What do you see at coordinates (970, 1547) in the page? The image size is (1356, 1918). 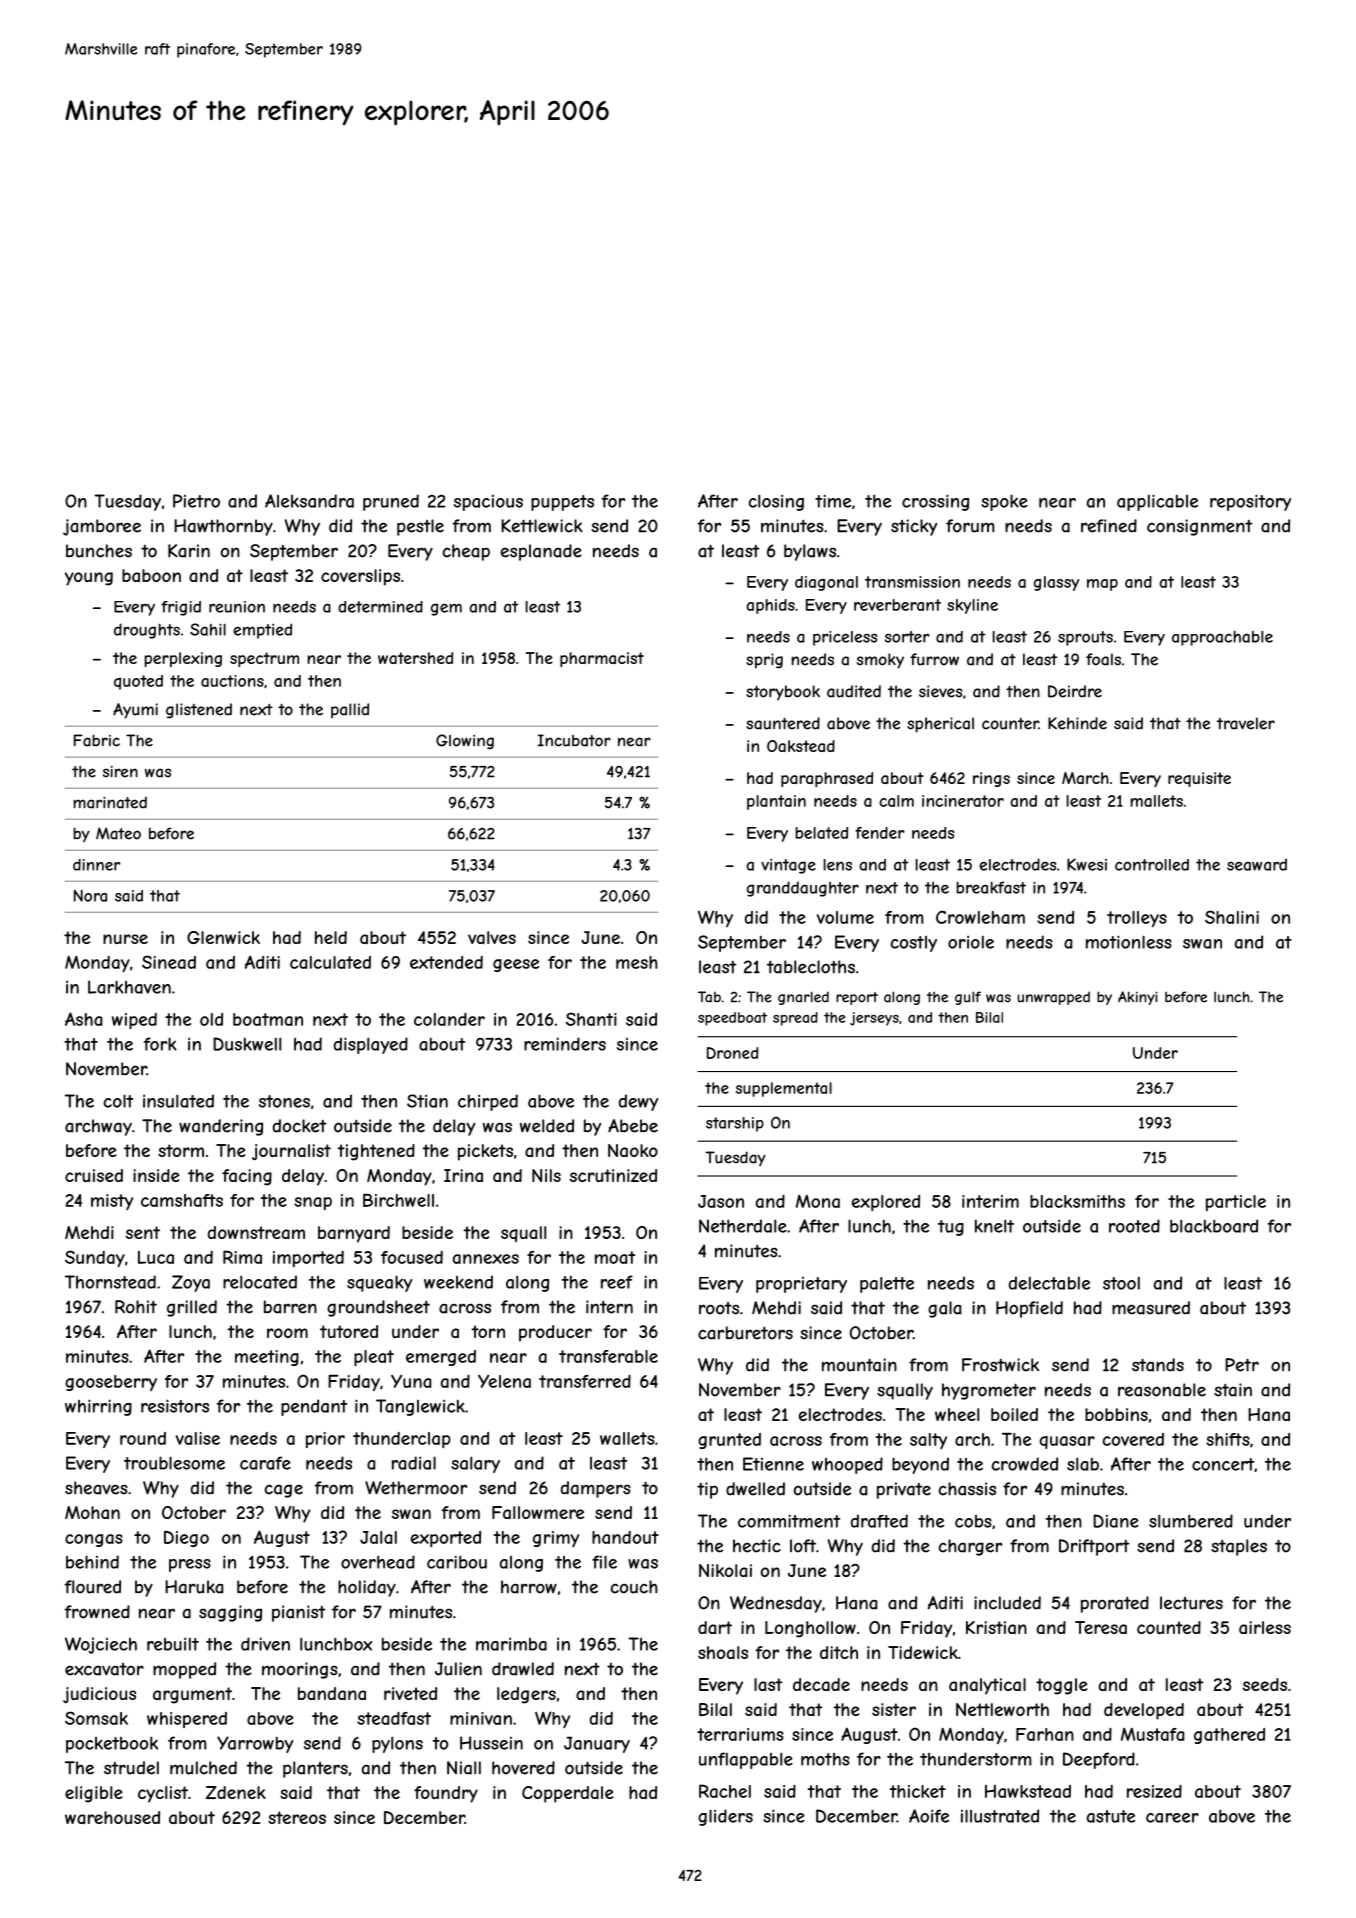 I see `charger` at bounding box center [970, 1547].
